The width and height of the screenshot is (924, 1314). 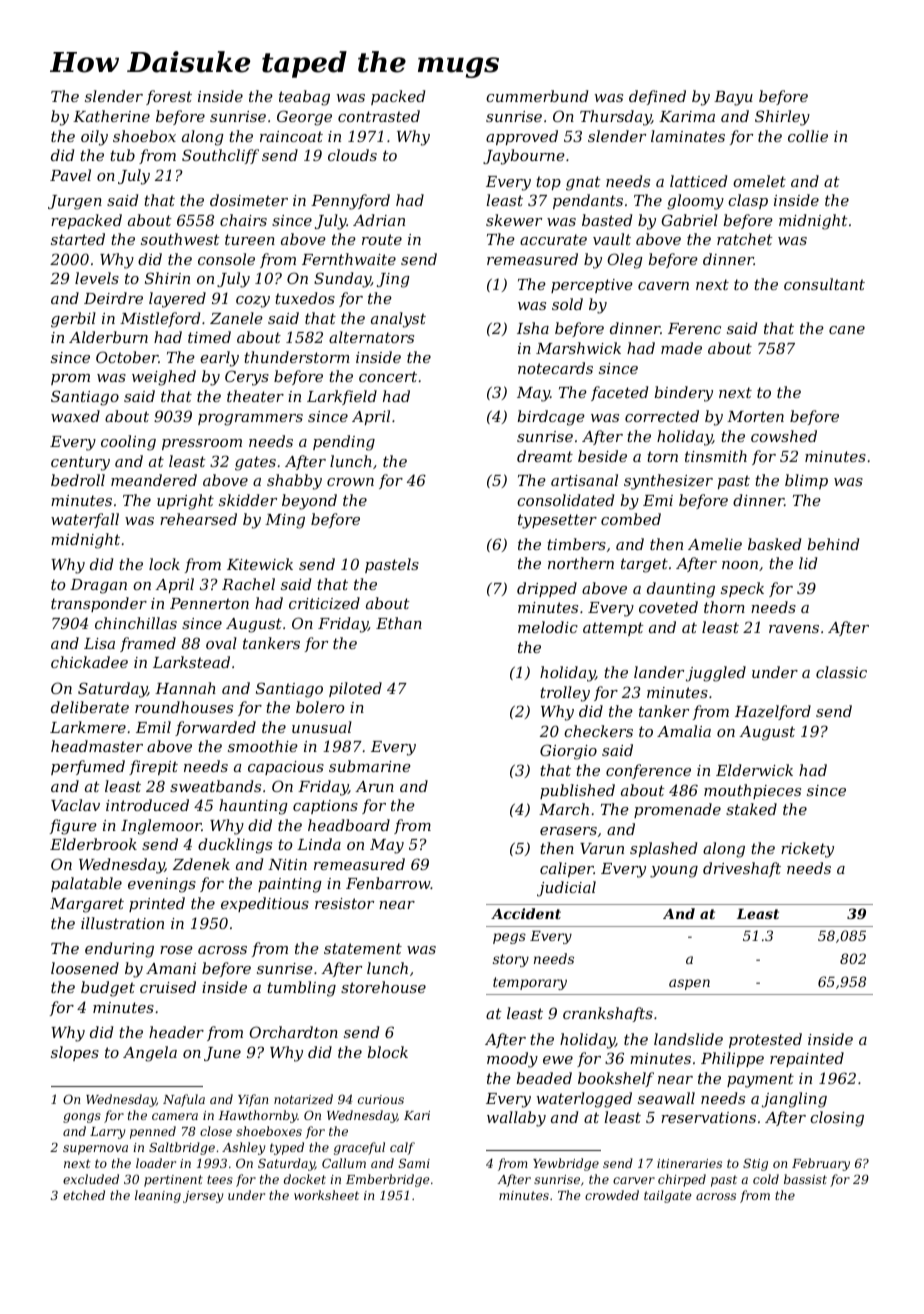 What do you see at coordinates (662, 416) in the screenshot?
I see `corrected` at bounding box center [662, 416].
